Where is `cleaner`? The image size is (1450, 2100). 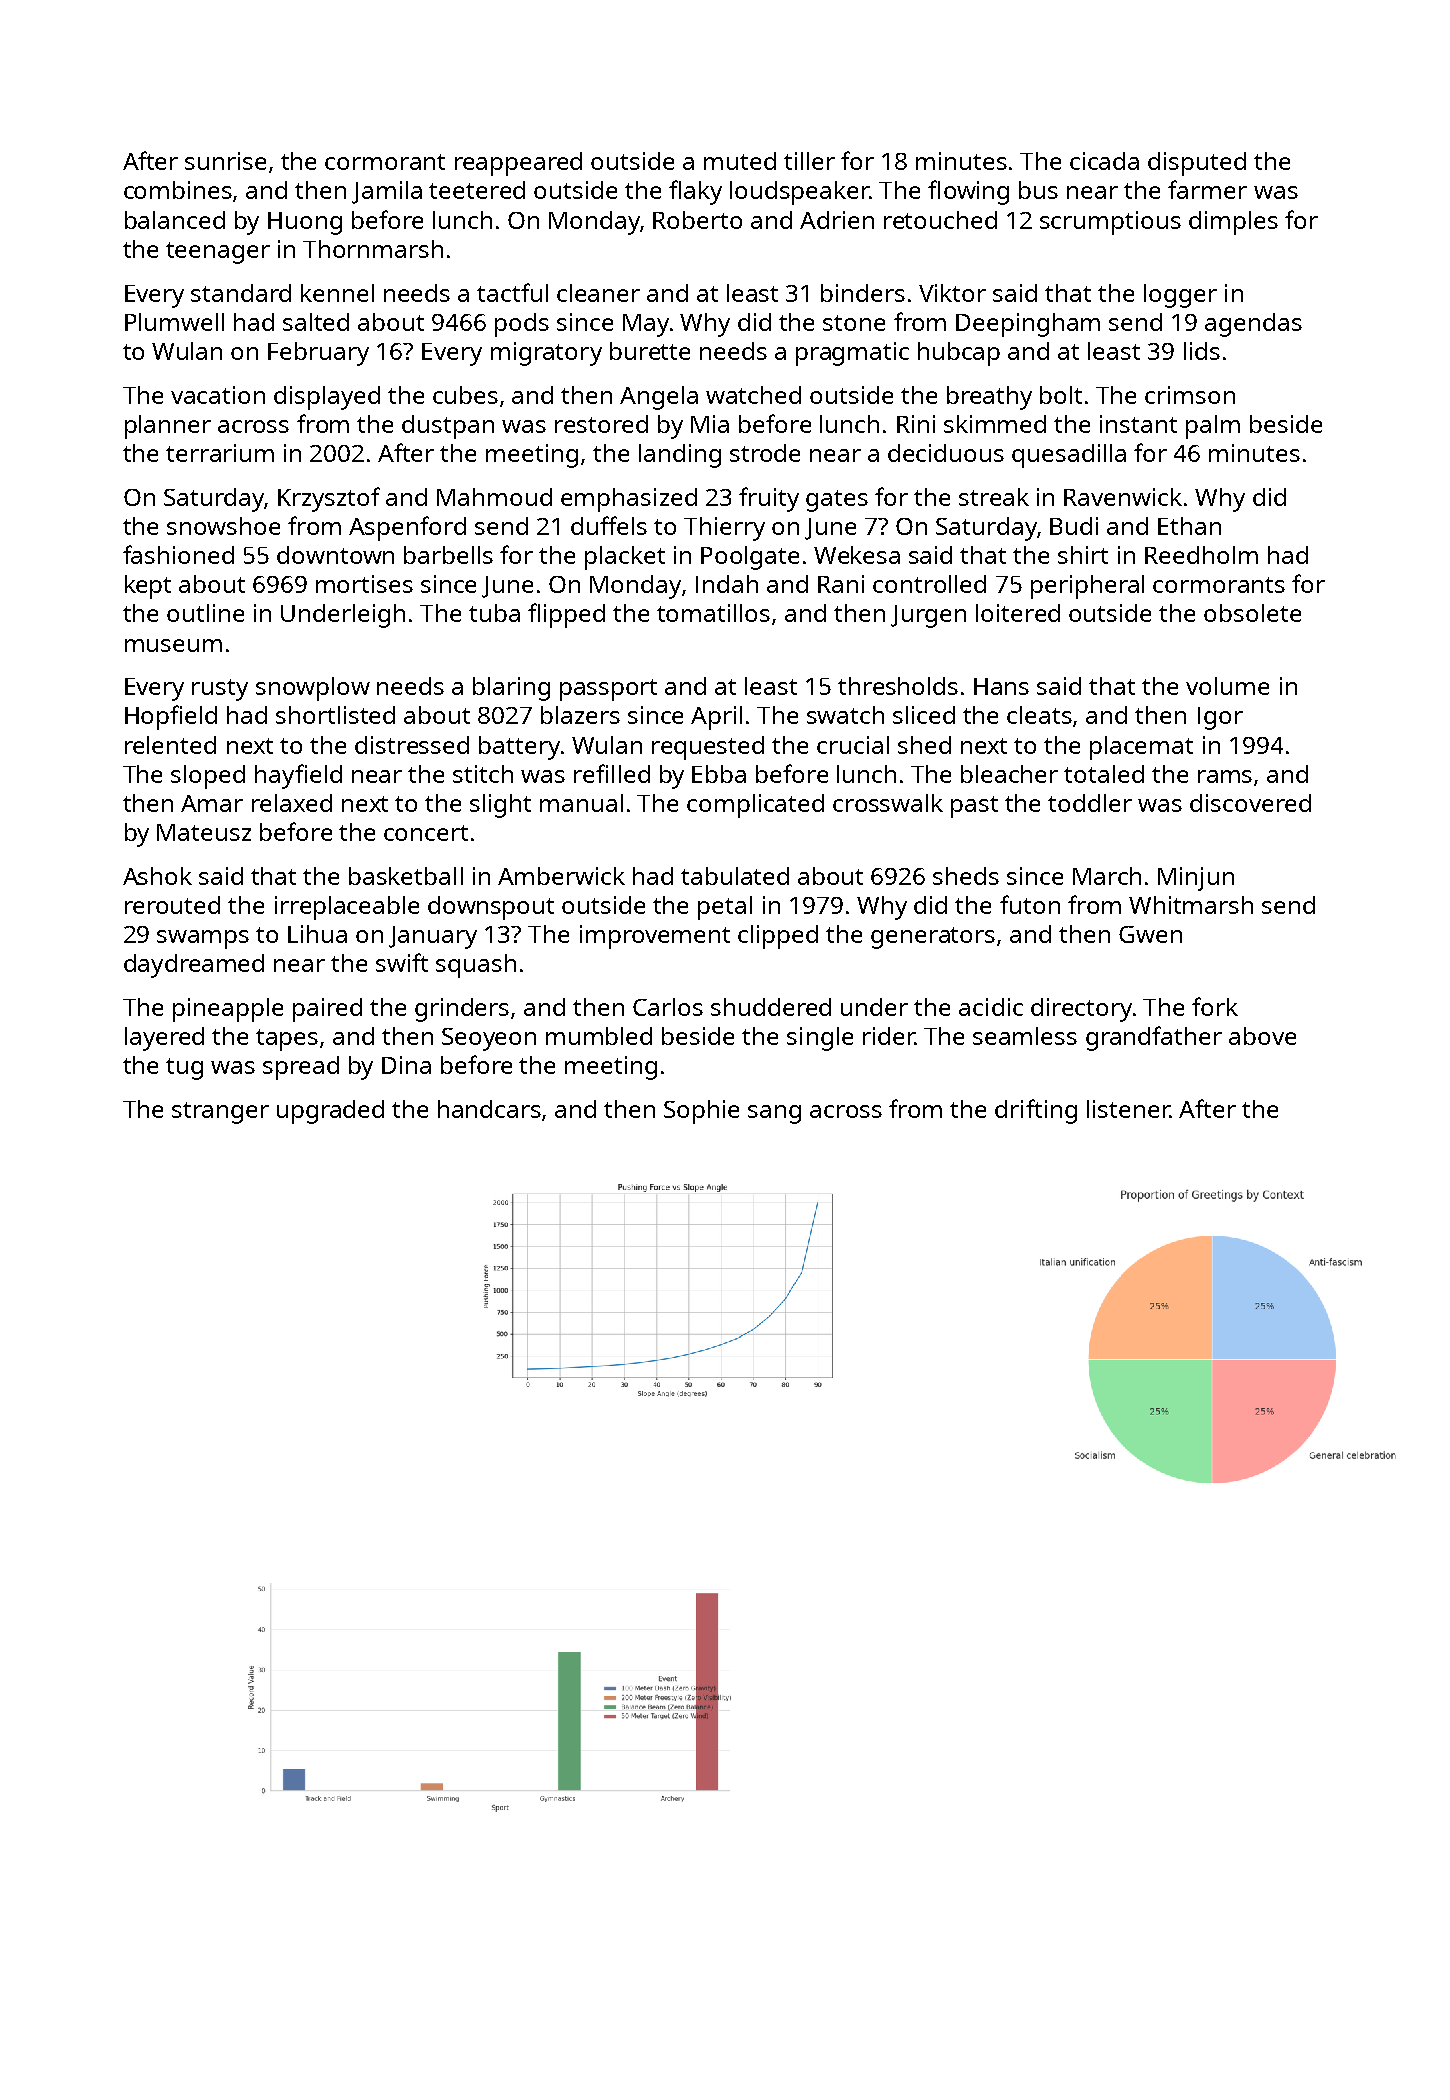 cleaner is located at coordinates (598, 293).
